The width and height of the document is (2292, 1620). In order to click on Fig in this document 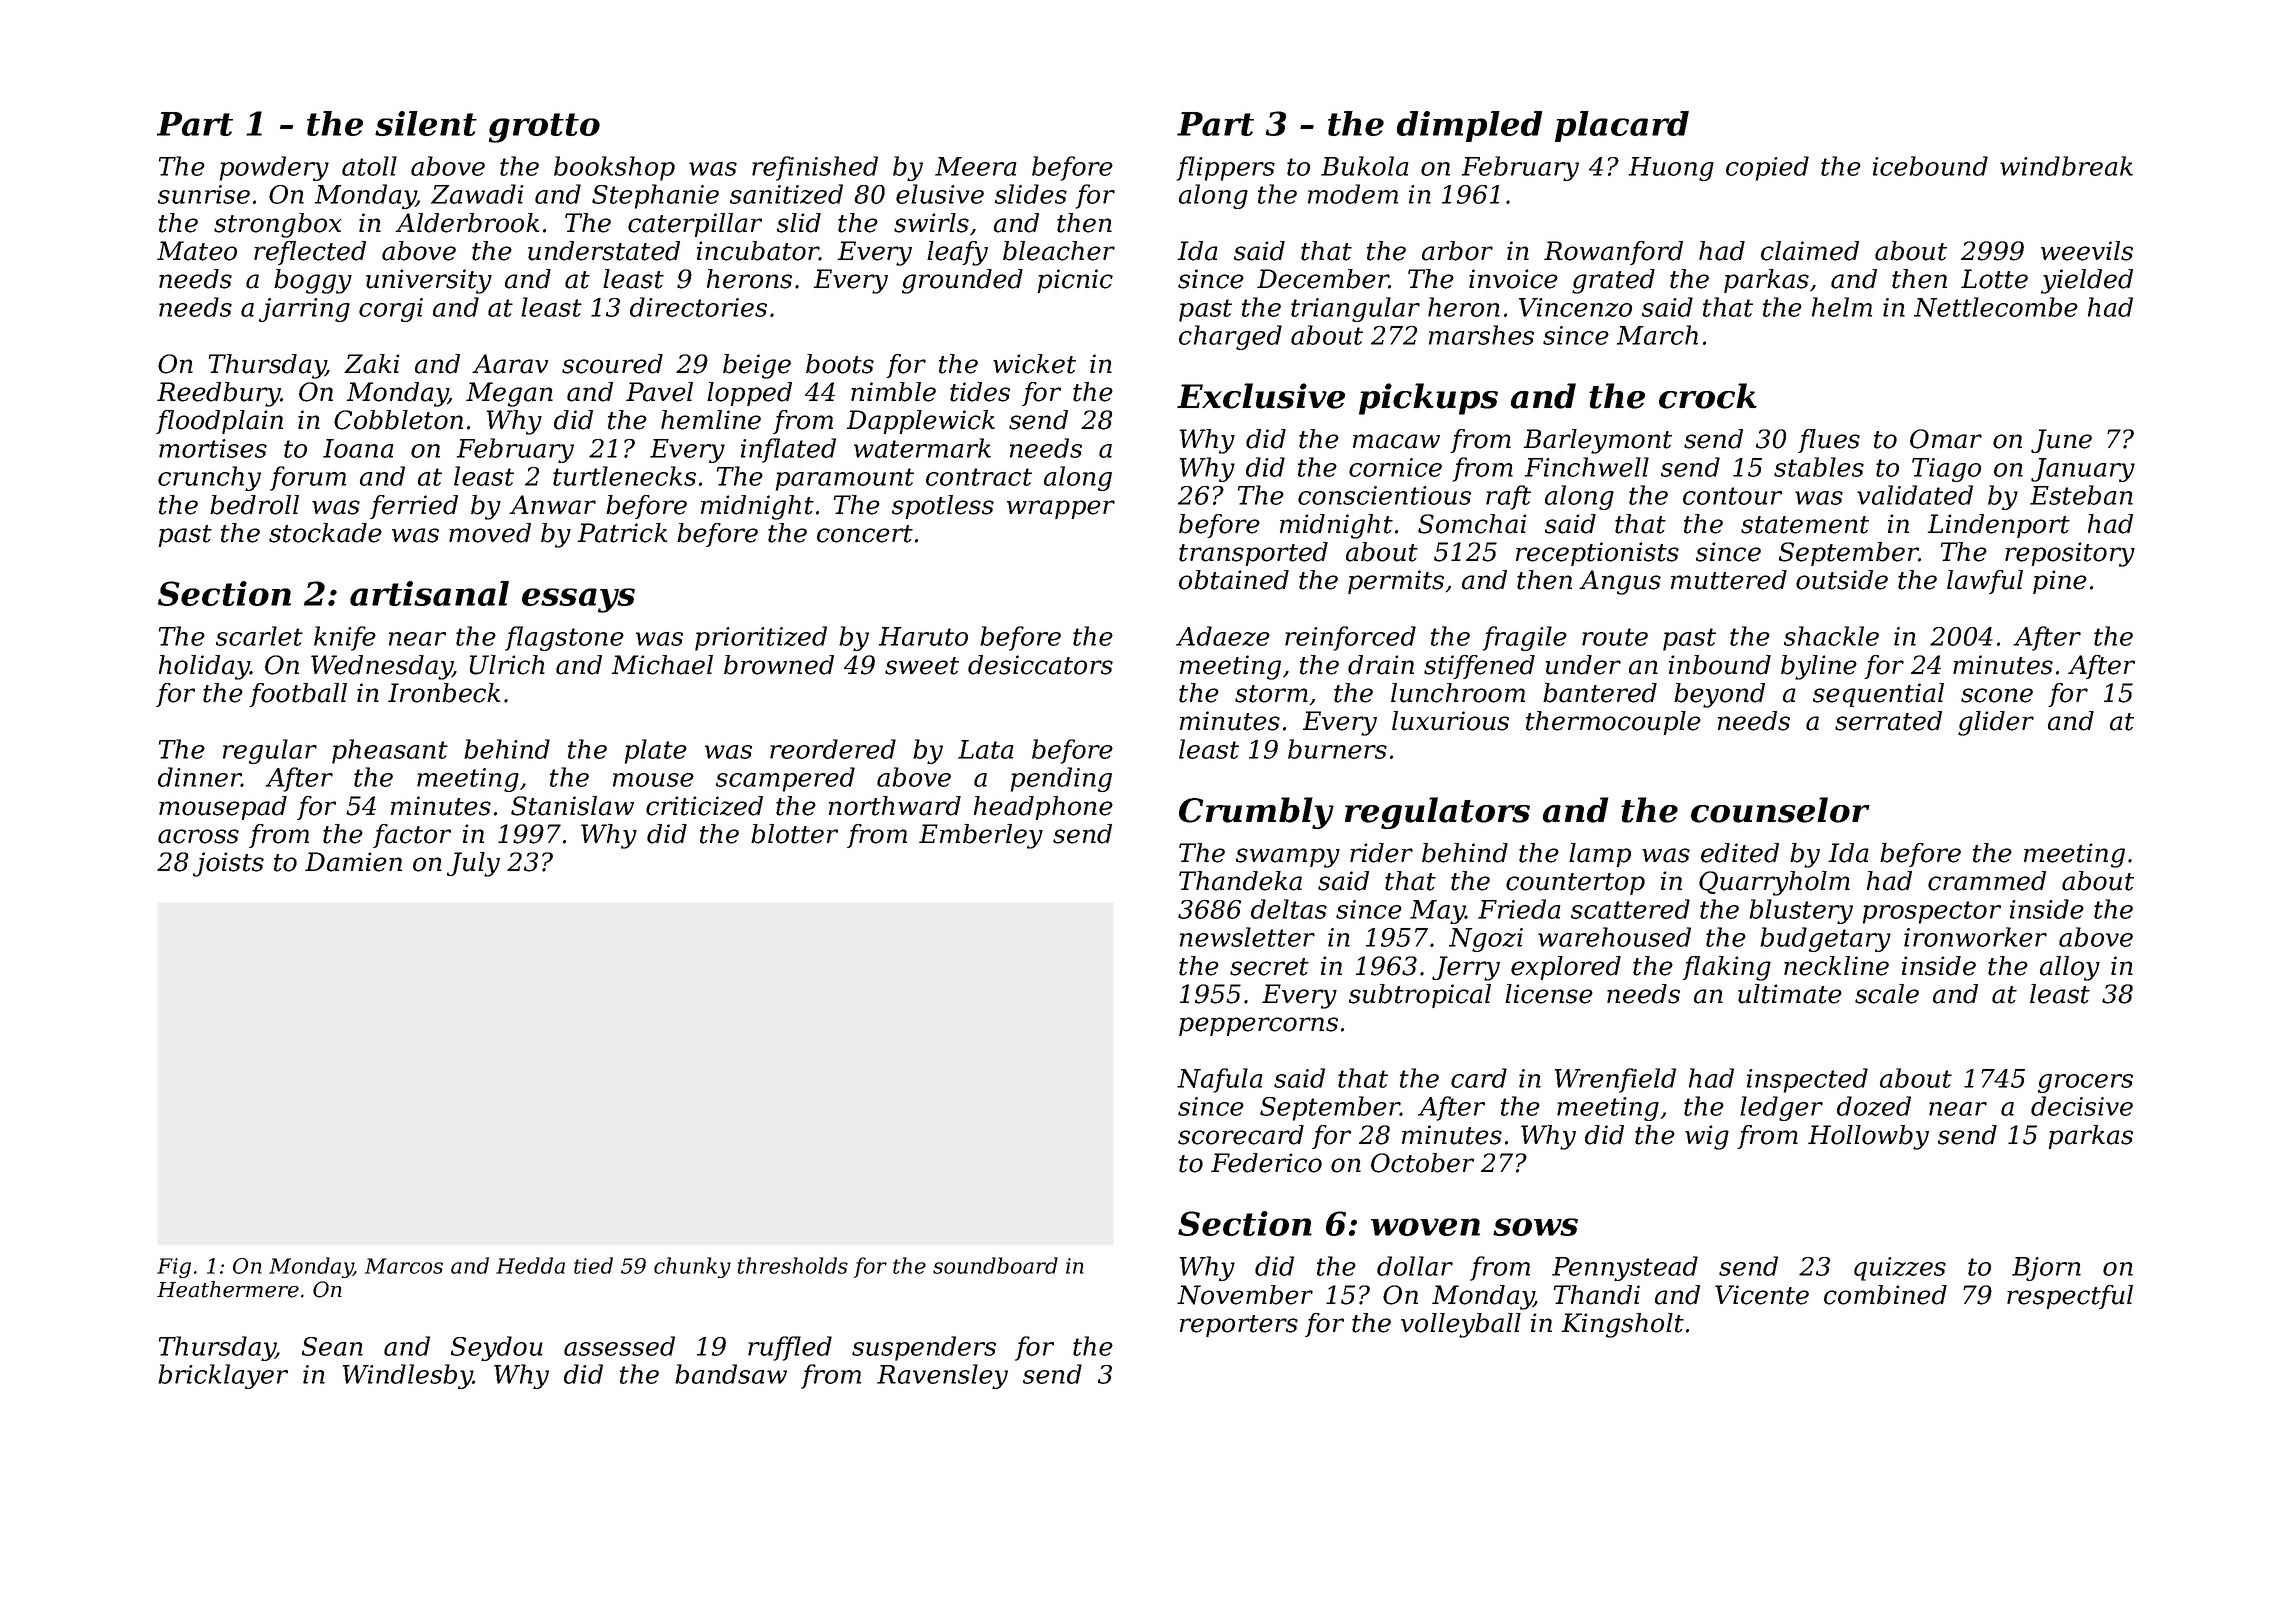, I will do `click(174, 1268)`.
